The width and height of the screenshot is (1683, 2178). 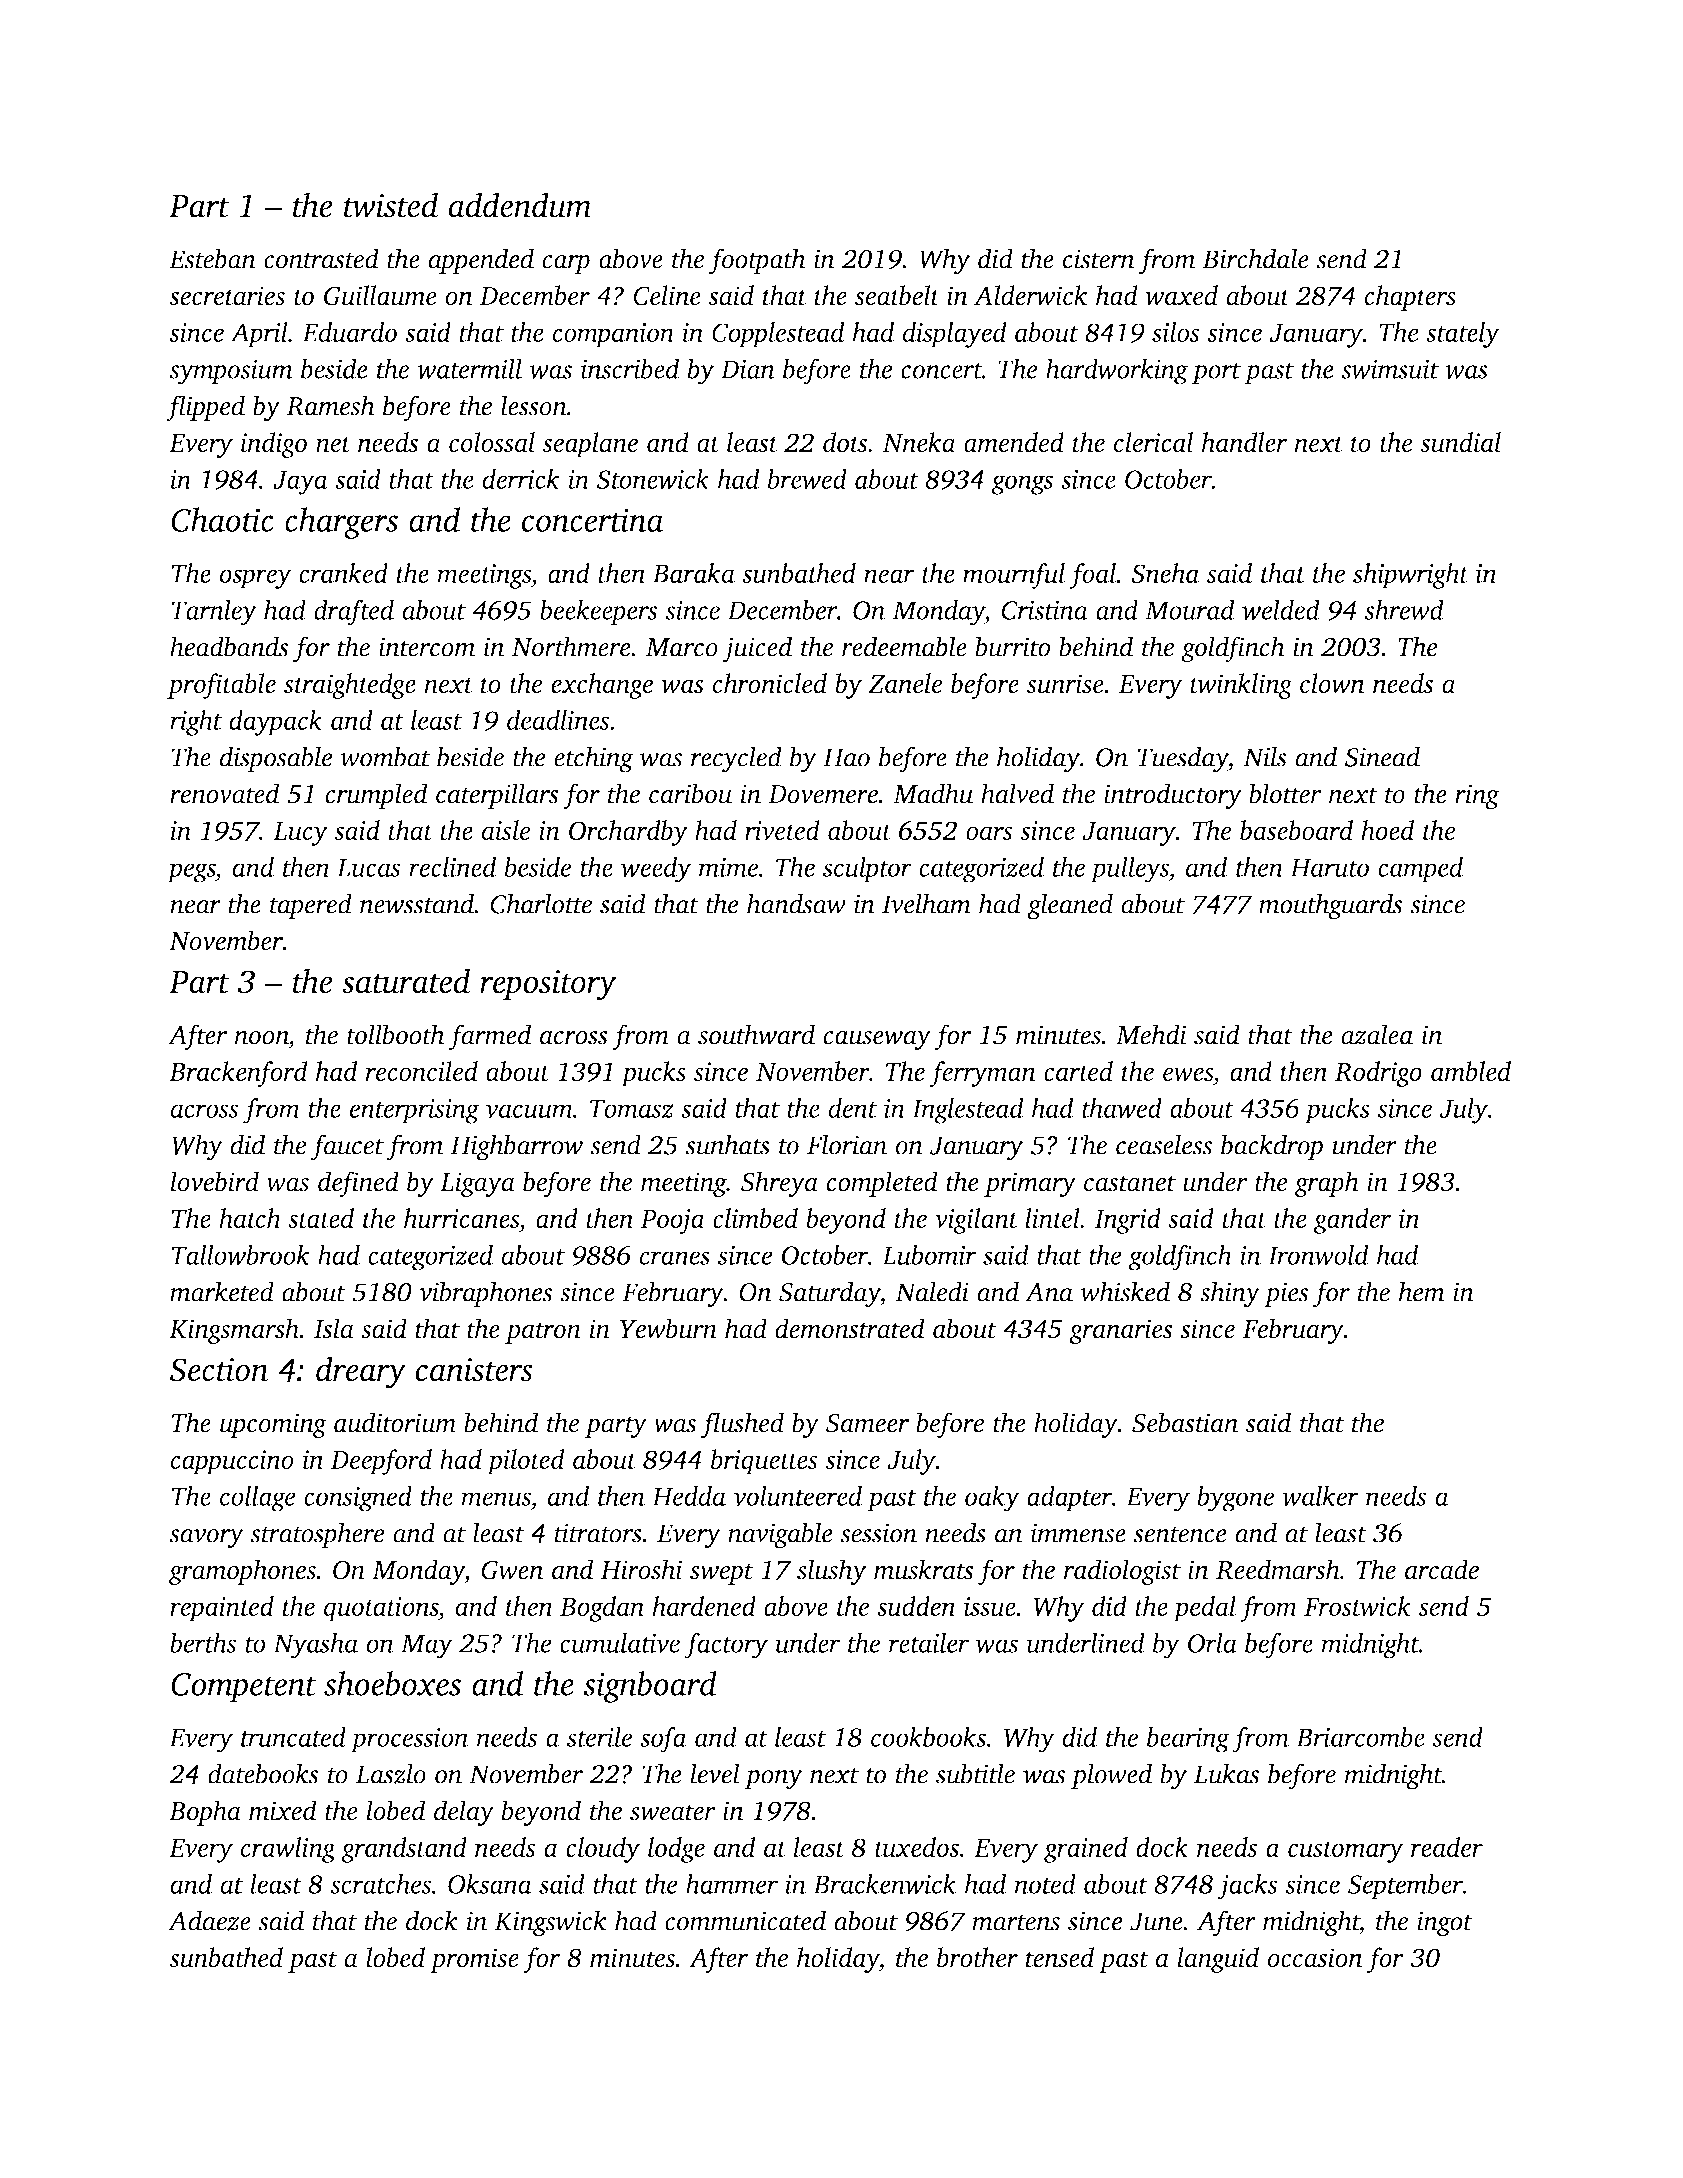 I want to click on twisted, so click(x=391, y=205).
